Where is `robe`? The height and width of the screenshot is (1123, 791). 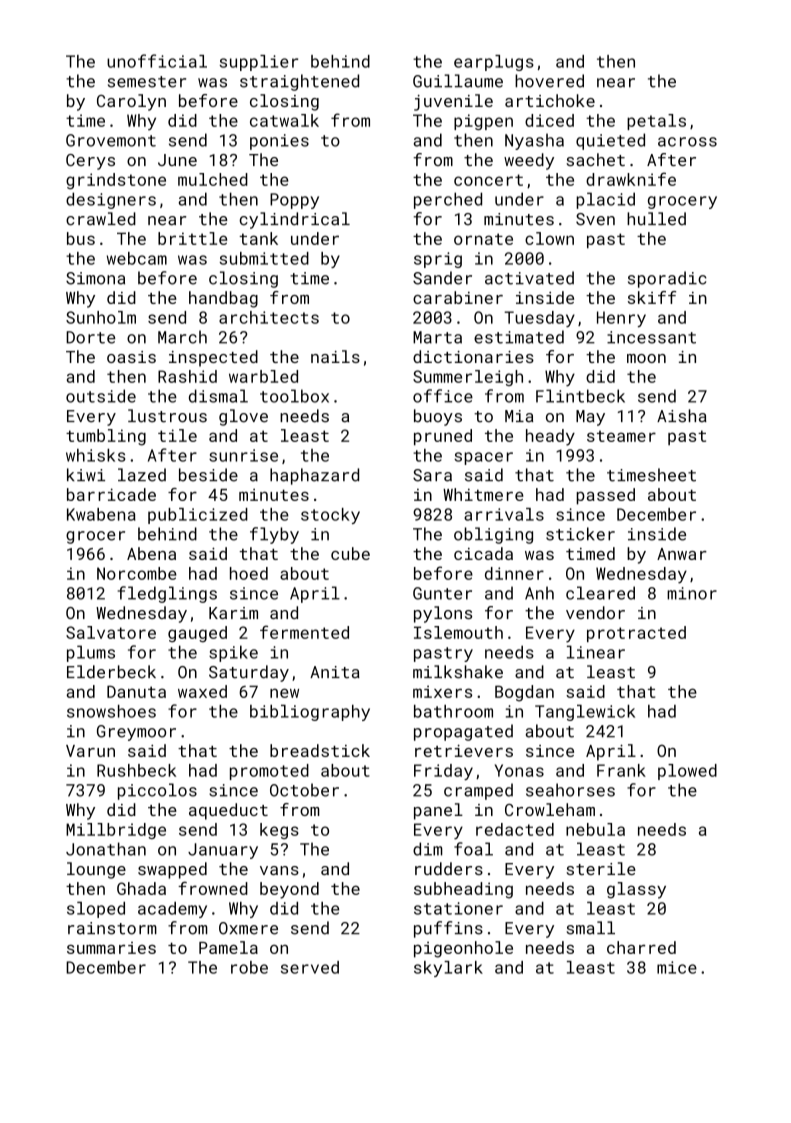 robe is located at coordinates (249, 967).
